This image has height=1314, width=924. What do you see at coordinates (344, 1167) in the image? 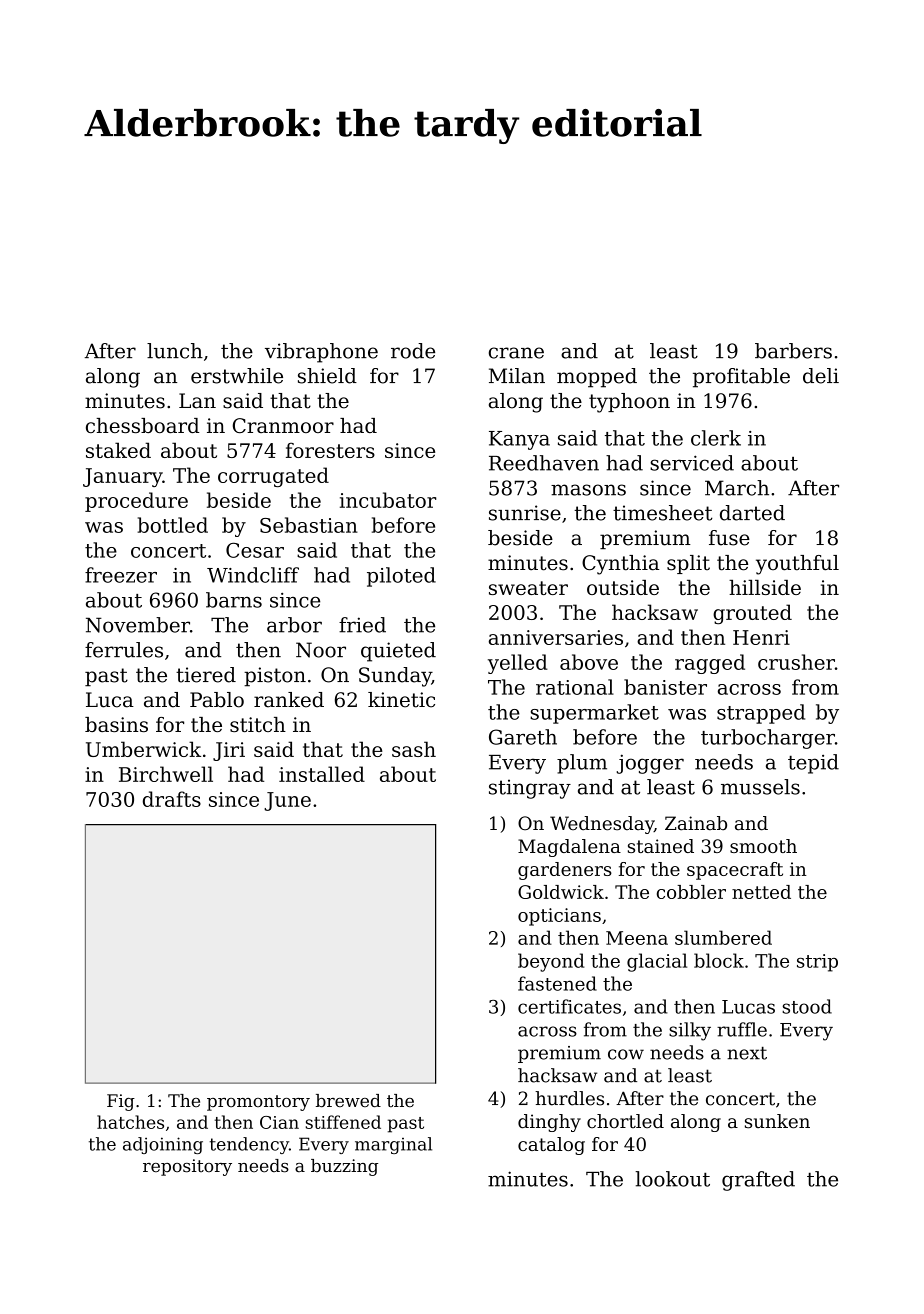
I see `buzzing` at bounding box center [344, 1167].
